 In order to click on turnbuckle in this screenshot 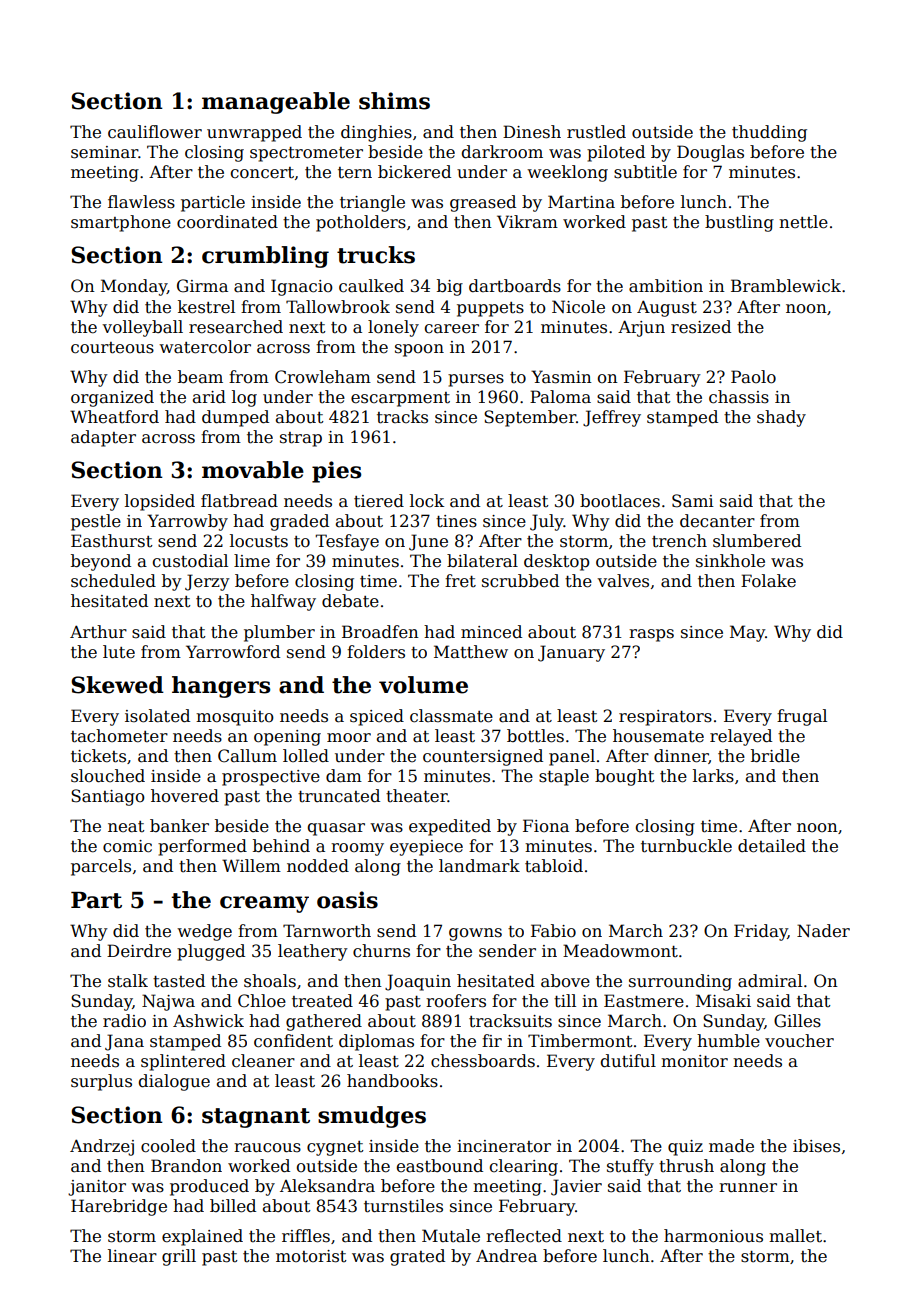, I will do `click(686, 846)`.
